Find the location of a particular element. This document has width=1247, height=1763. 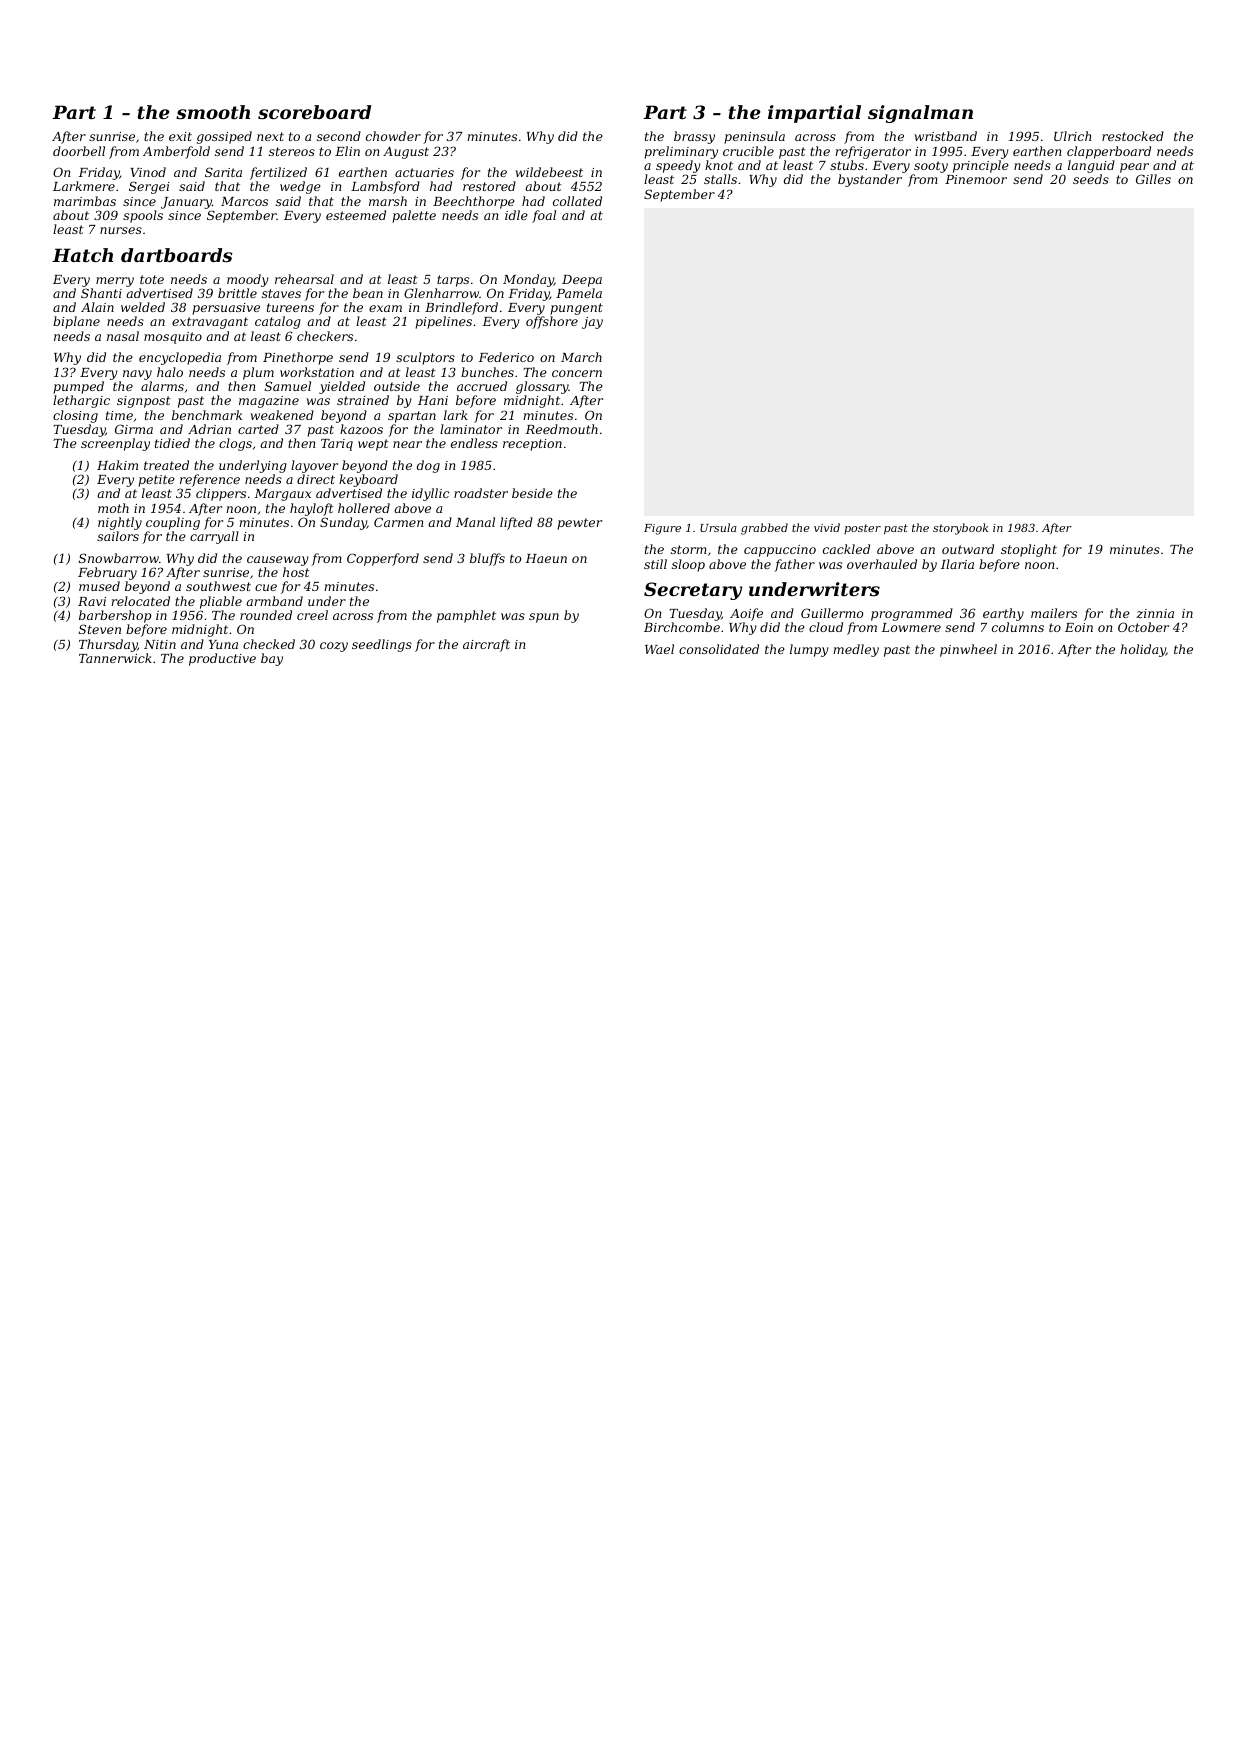

Brindleford is located at coordinates (461, 308).
